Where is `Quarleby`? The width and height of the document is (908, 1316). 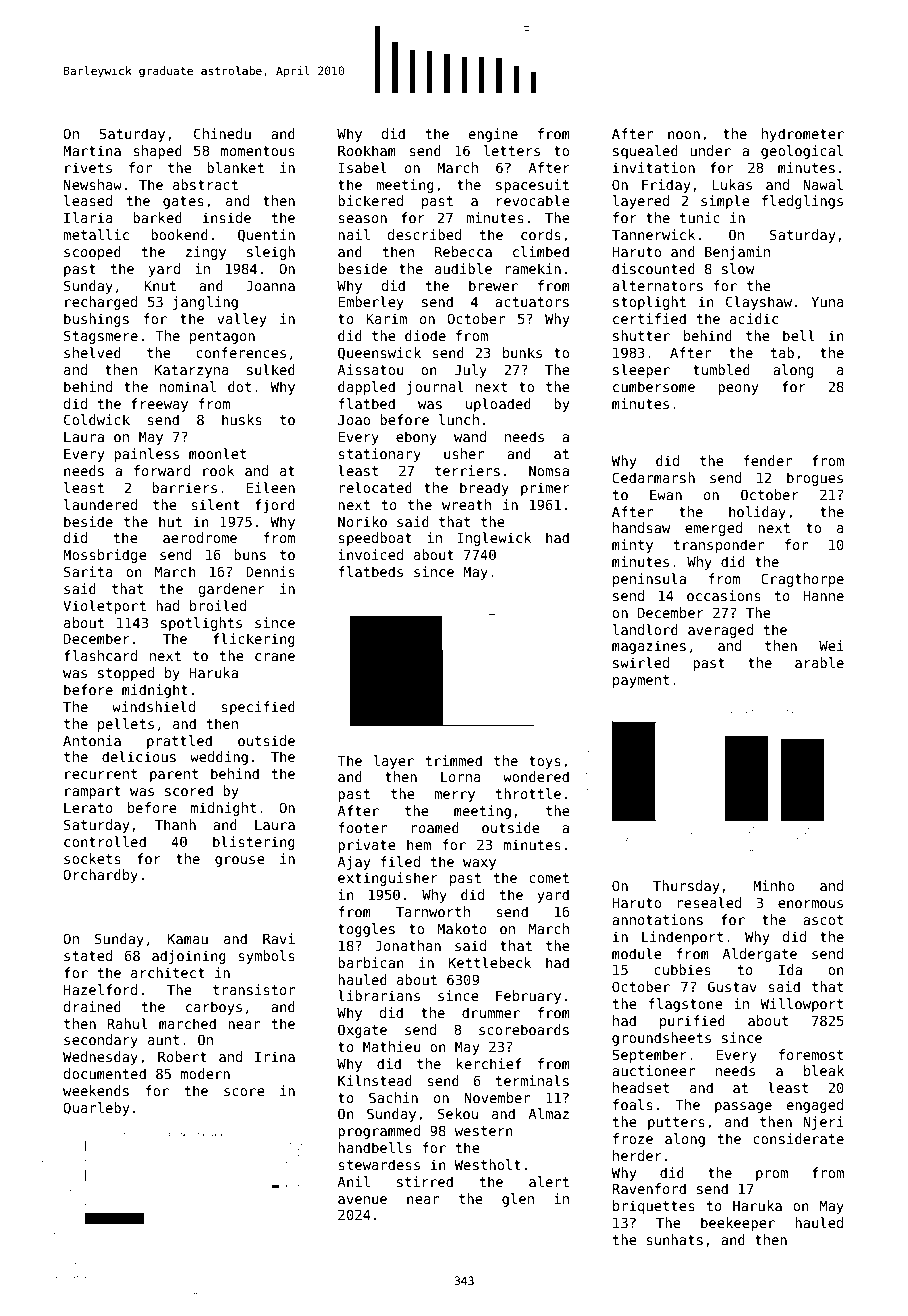
Quarleby is located at coordinates (96, 1109).
